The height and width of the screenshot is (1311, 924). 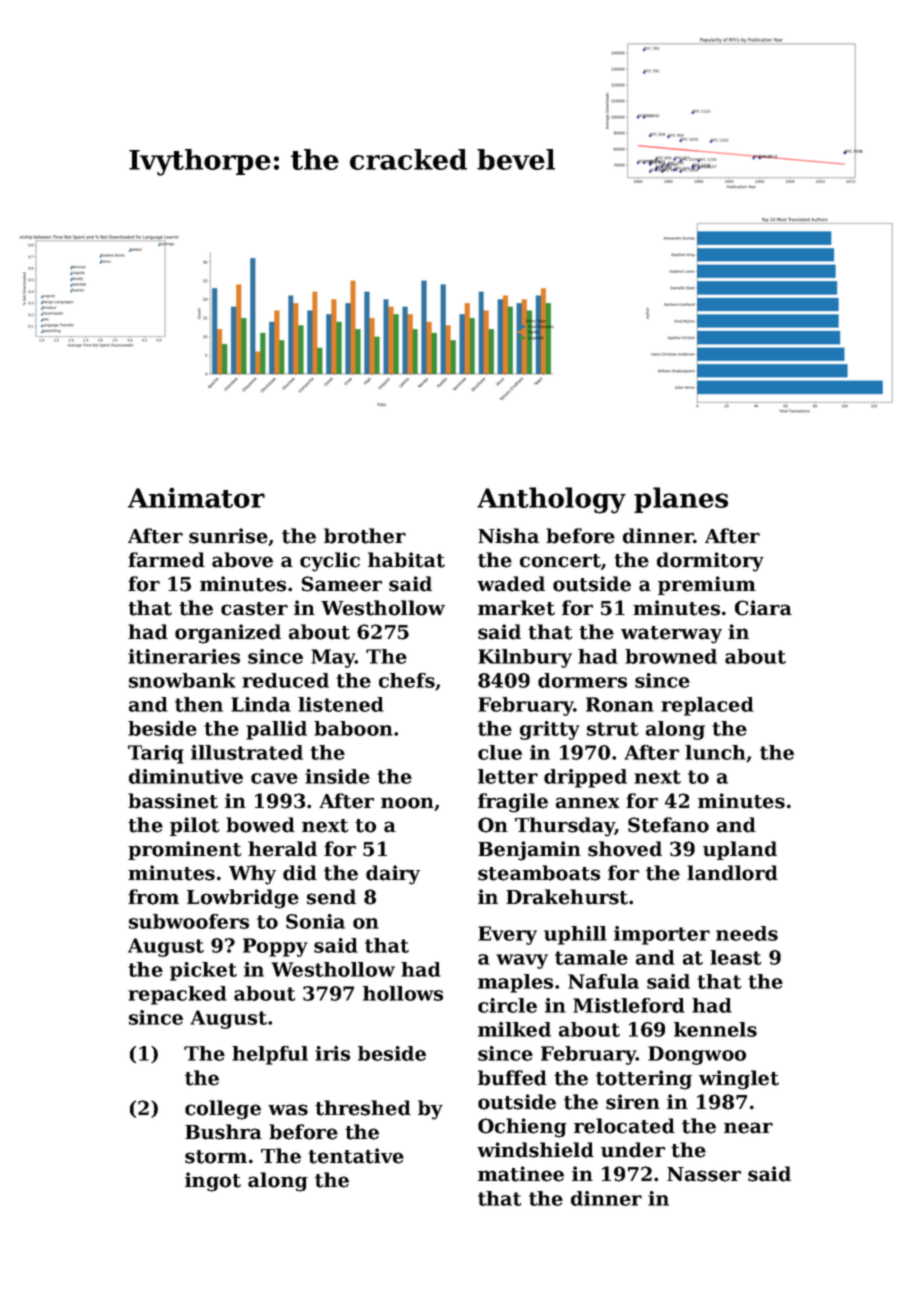 I want to click on caster, so click(x=254, y=609).
